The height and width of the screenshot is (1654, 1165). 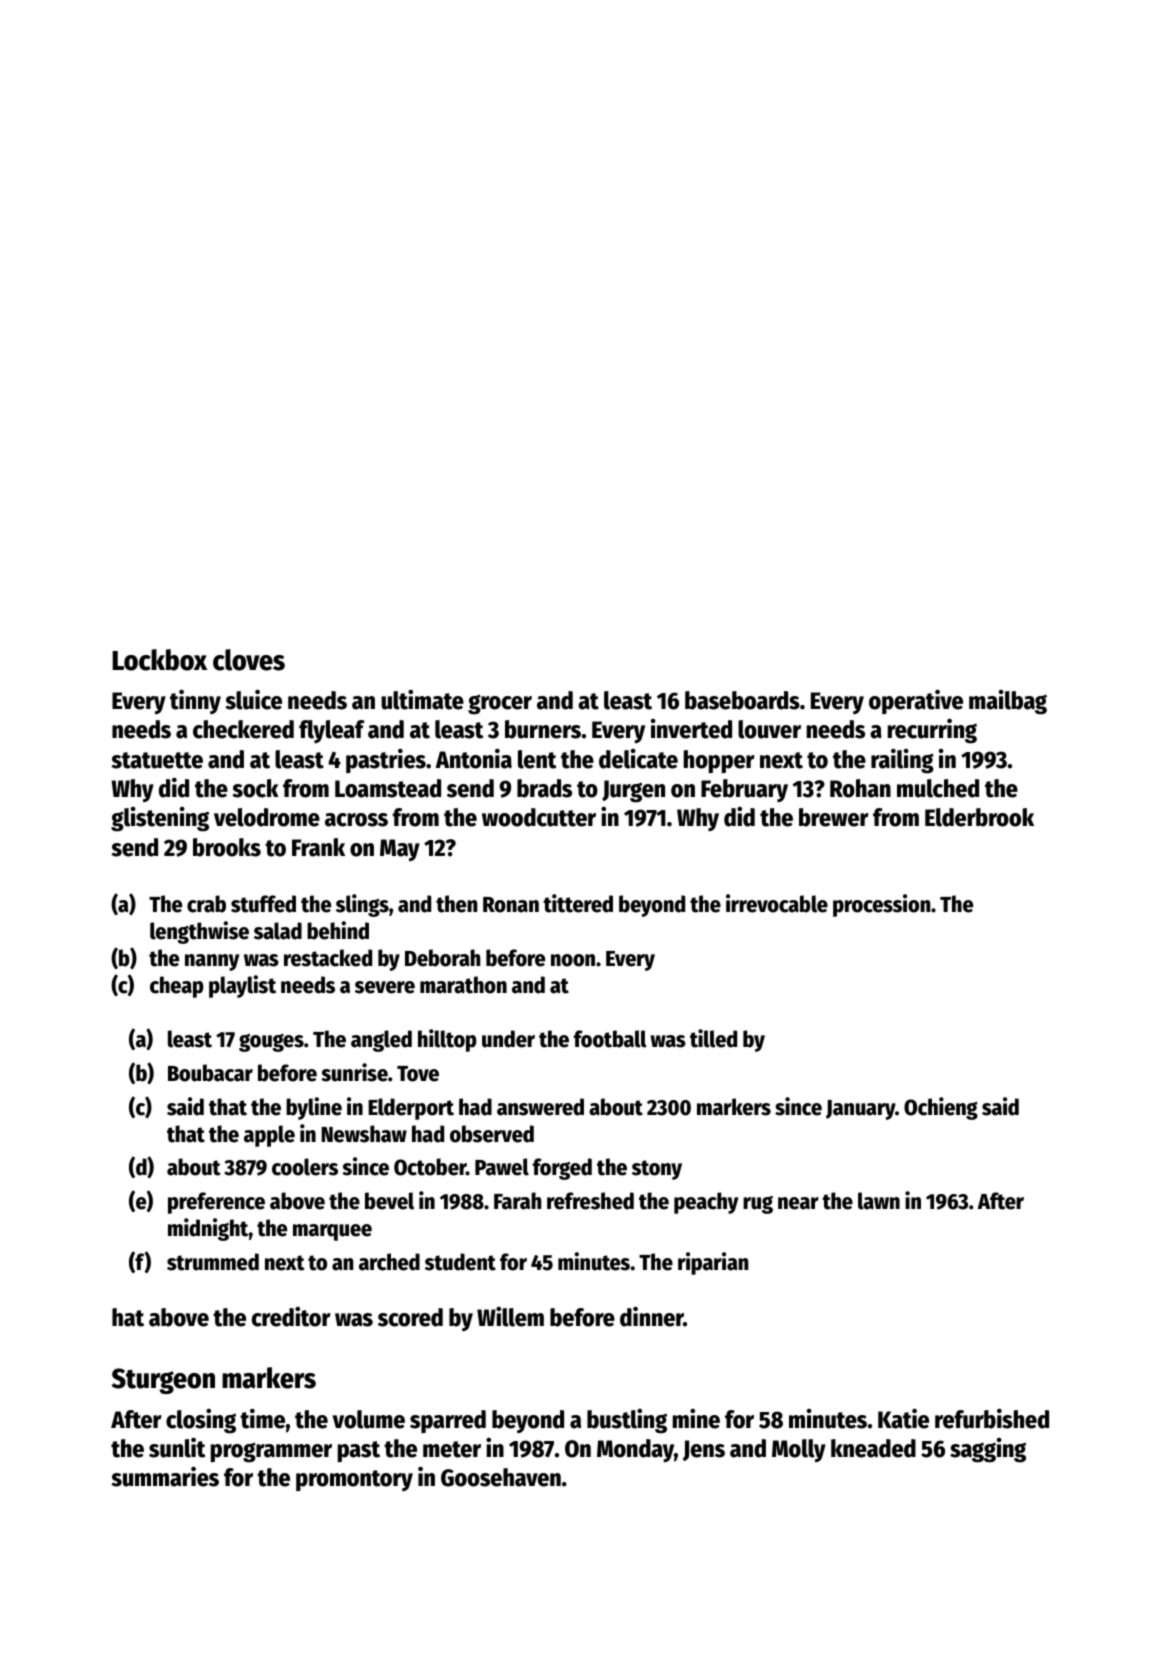 What do you see at coordinates (364, 1134) in the screenshot?
I see `Newshaw` at bounding box center [364, 1134].
